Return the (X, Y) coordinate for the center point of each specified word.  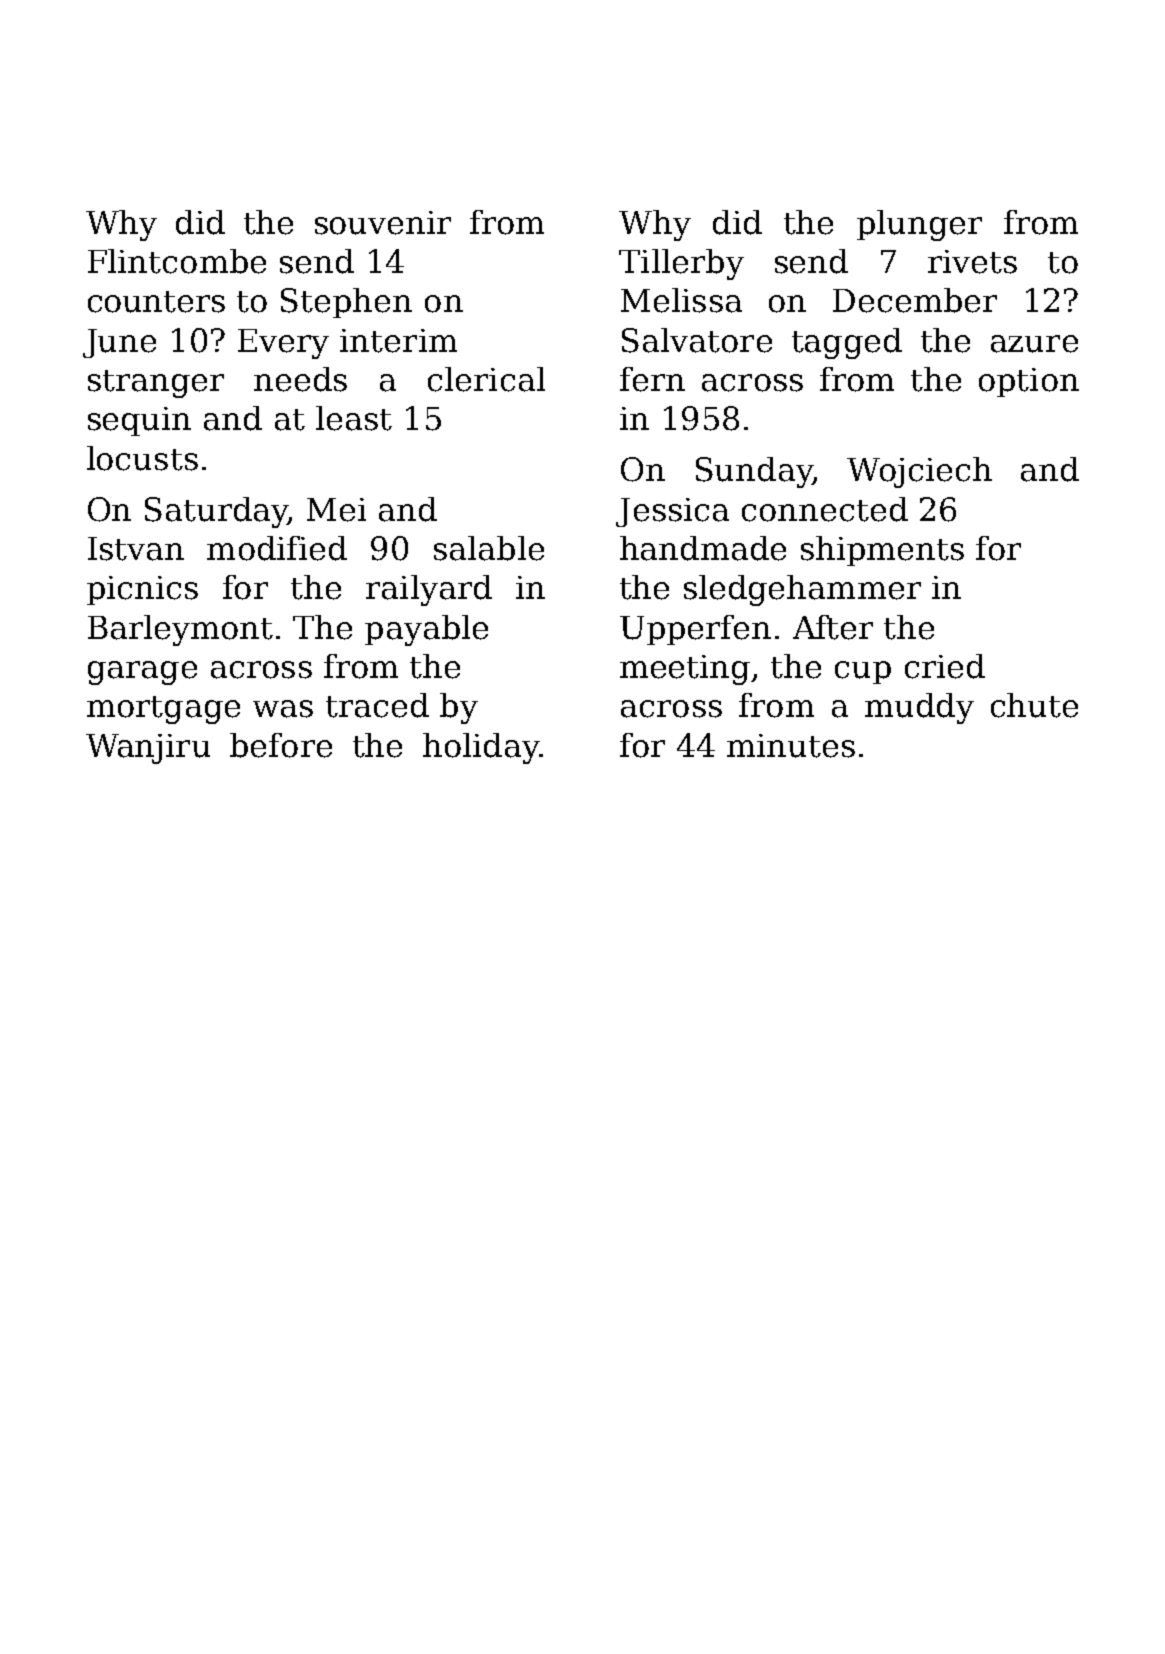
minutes (791, 746)
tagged (847, 343)
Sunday (754, 472)
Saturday (216, 512)
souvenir (383, 223)
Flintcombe (177, 261)
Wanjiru (148, 749)
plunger (919, 225)
